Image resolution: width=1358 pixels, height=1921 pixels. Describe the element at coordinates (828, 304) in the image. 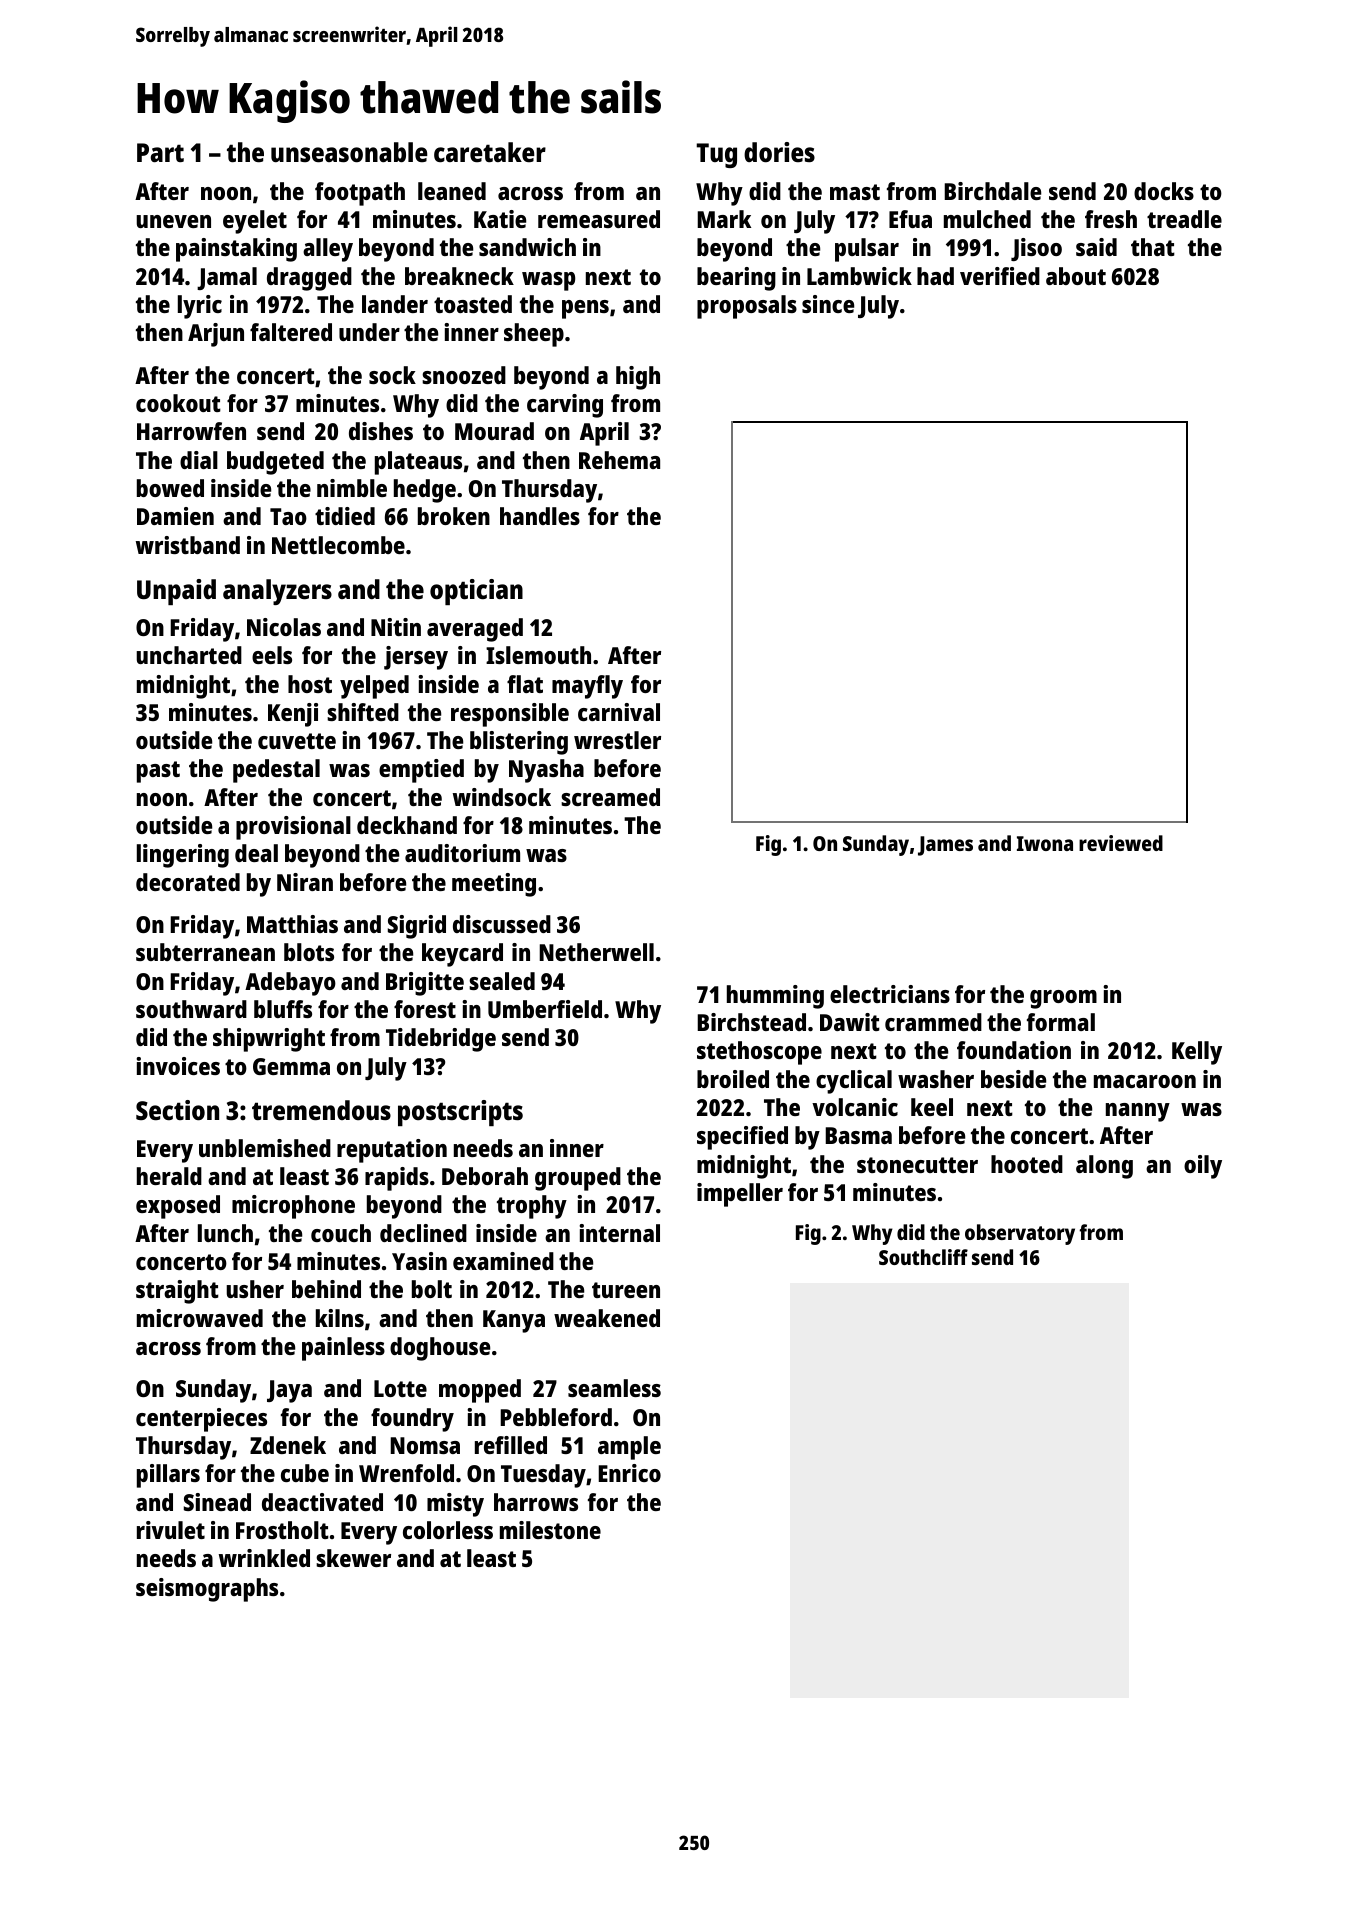

I see `since` at that location.
